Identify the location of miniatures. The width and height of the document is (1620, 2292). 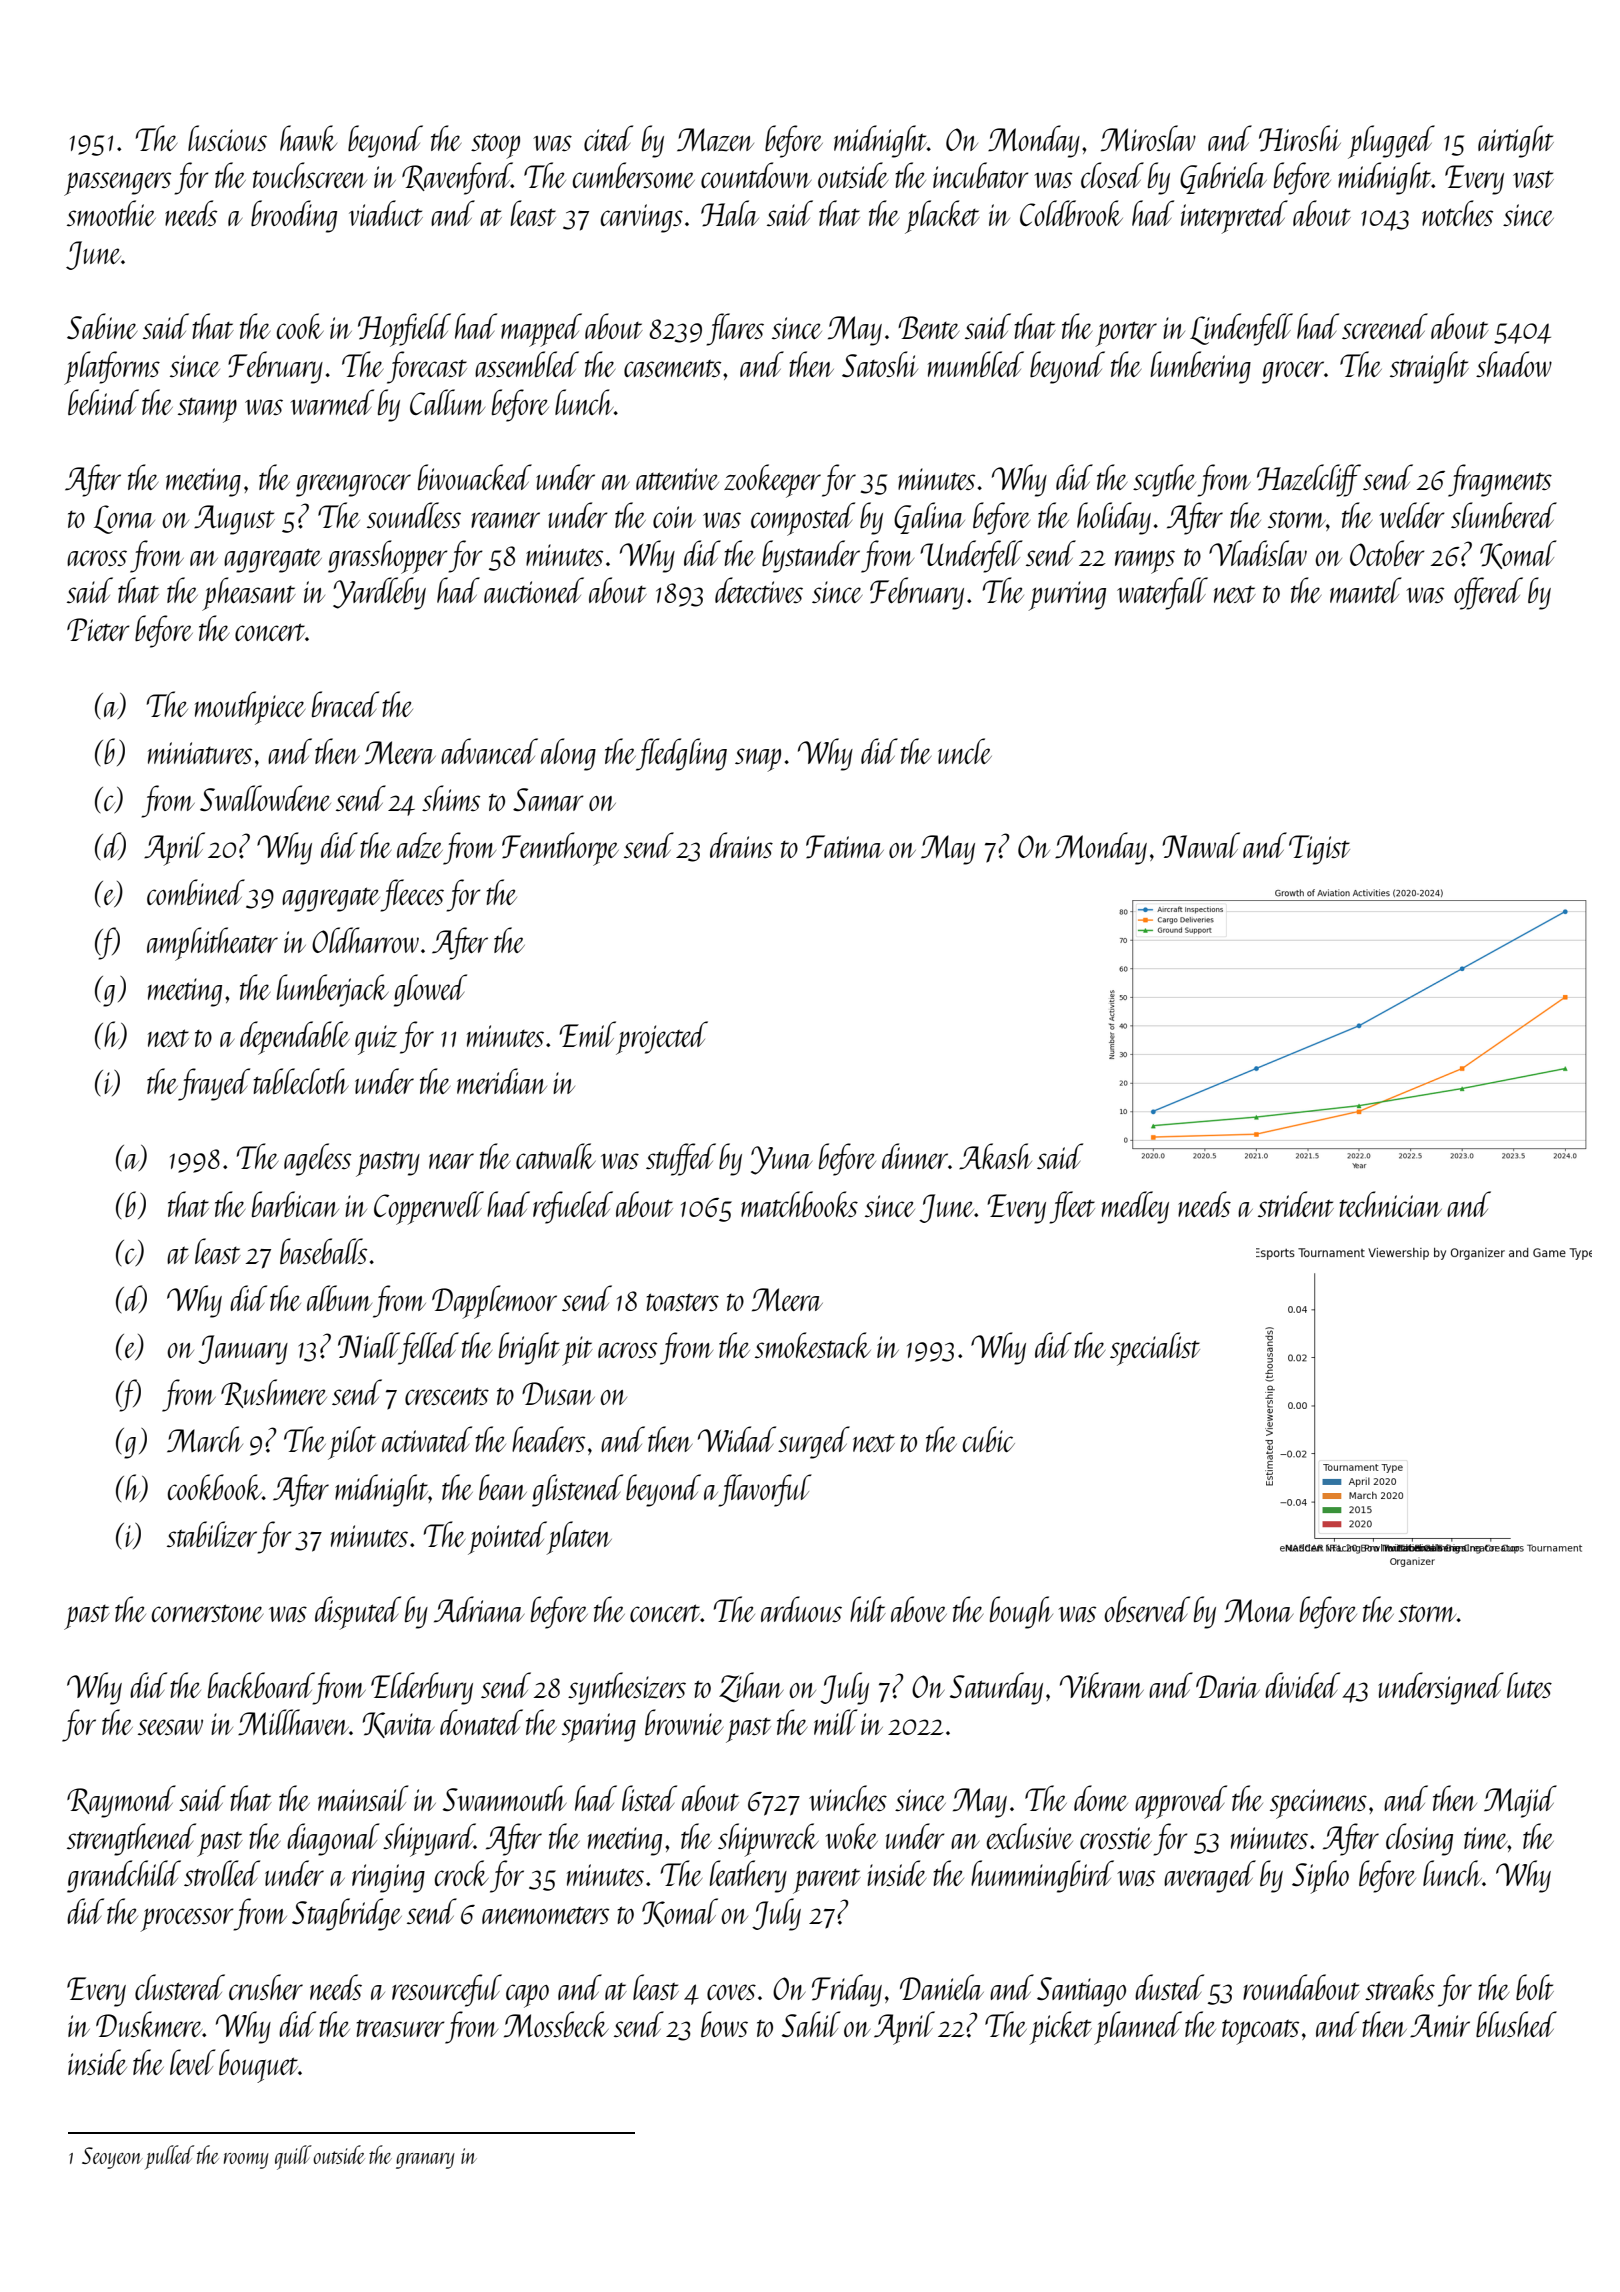
(200, 753).
